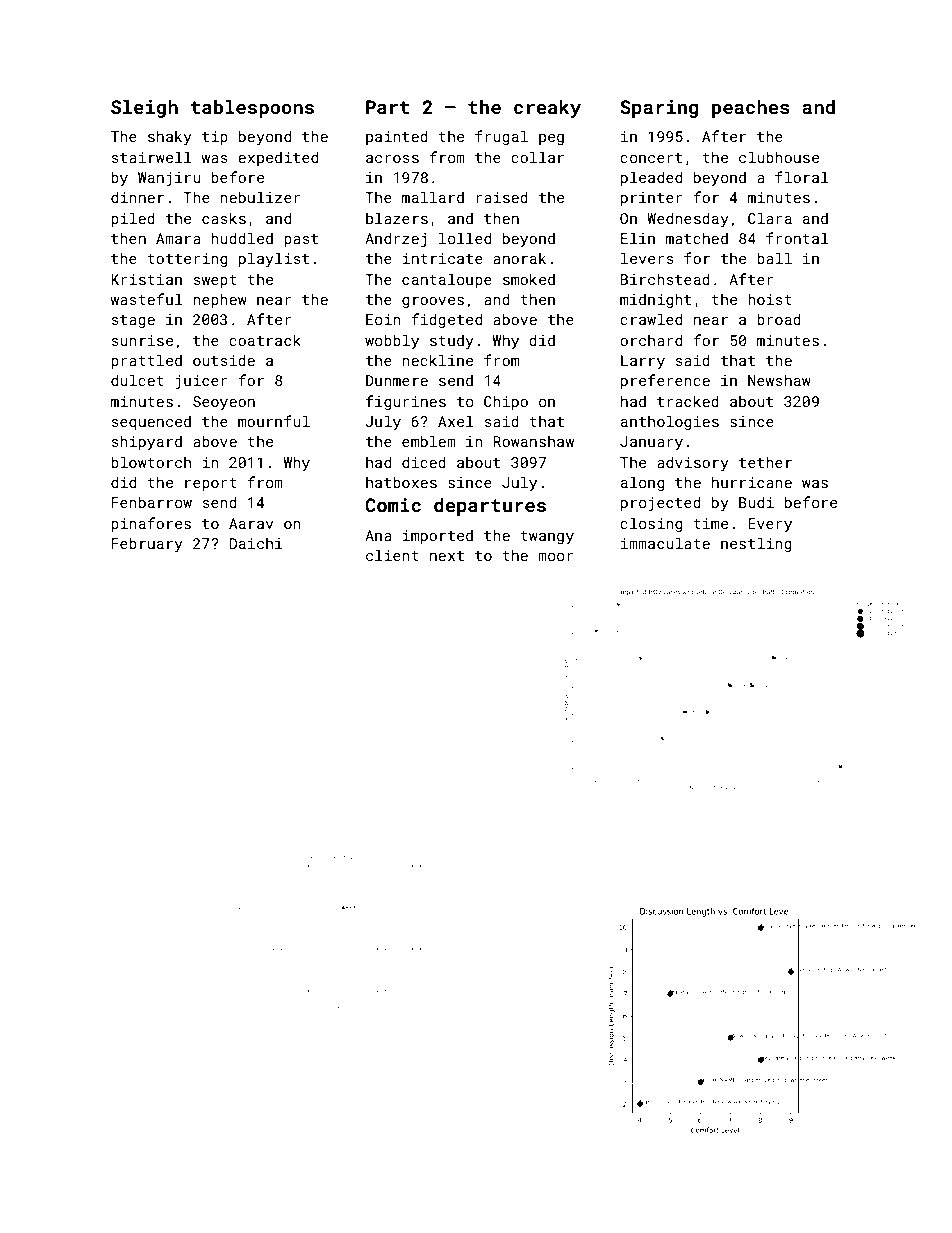 The image size is (952, 1233). I want to click on report, so click(211, 484).
